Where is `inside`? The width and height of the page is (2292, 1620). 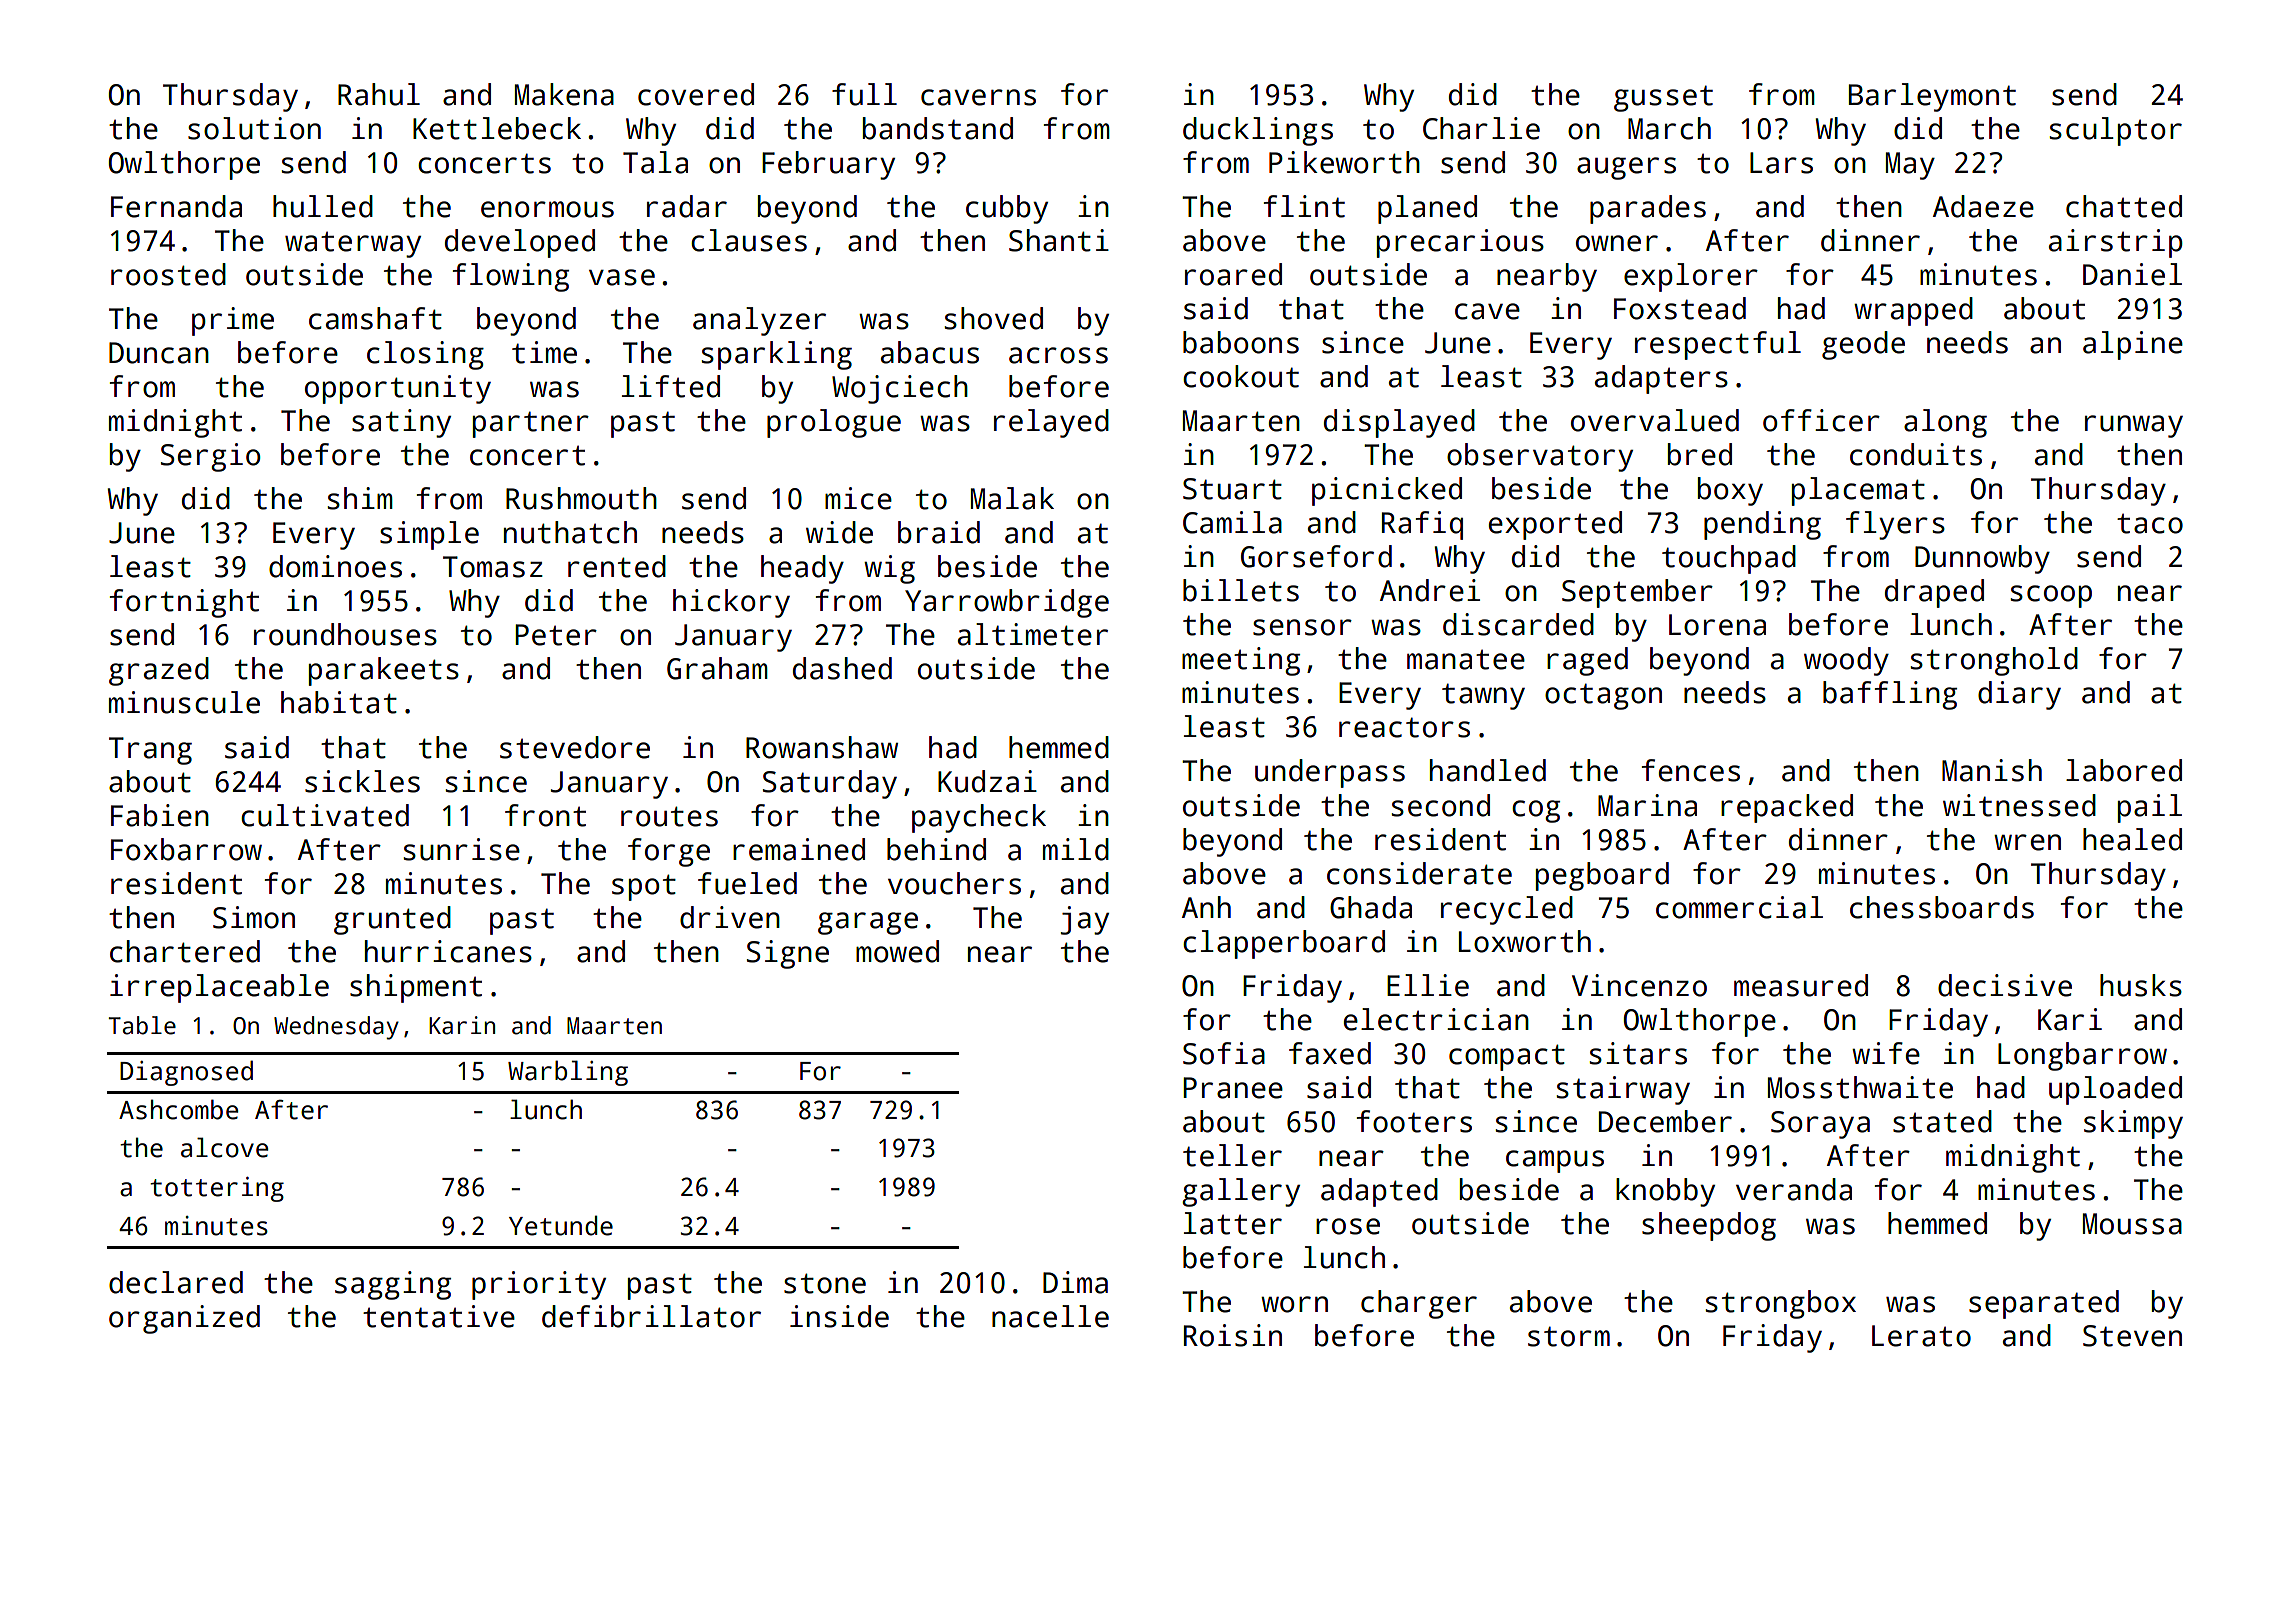 inside is located at coordinates (839, 1316).
